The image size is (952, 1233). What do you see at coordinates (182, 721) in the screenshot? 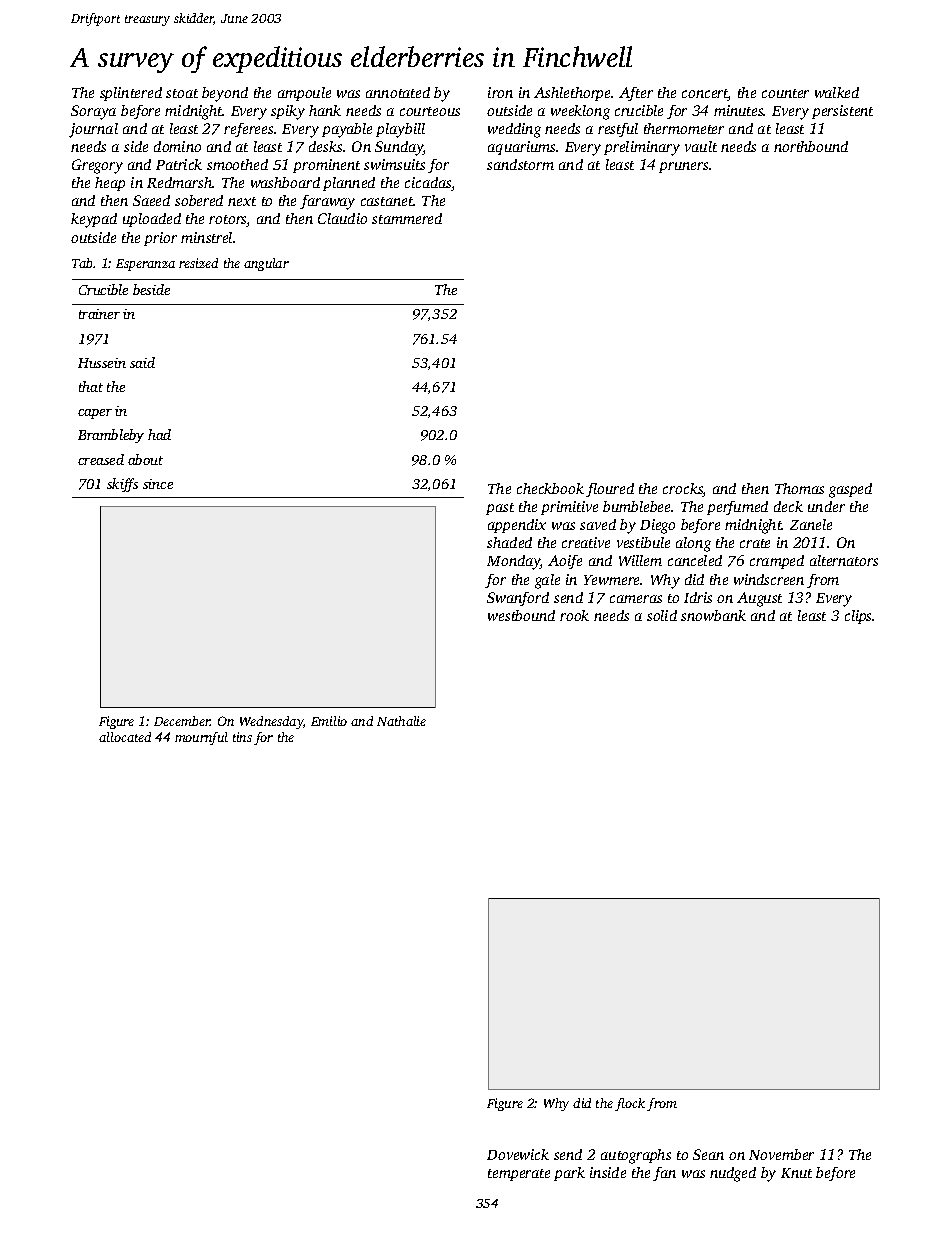
I see `December` at bounding box center [182, 721].
